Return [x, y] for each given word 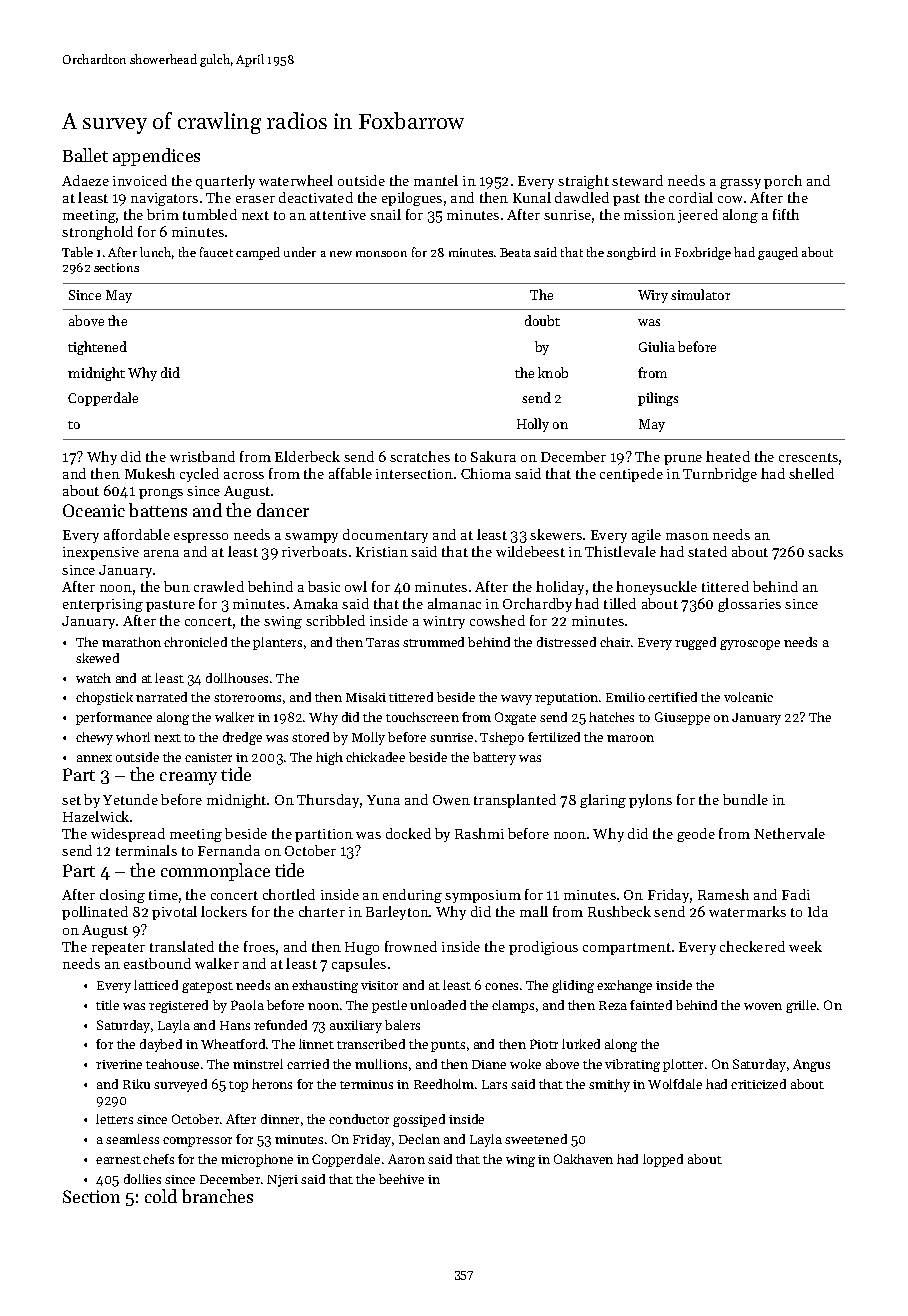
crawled [219, 586]
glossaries [749, 605]
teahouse [172, 1064]
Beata [515, 252]
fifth [786, 214]
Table [77, 252]
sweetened [536, 1139]
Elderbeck [307, 456]
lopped [663, 1160]
